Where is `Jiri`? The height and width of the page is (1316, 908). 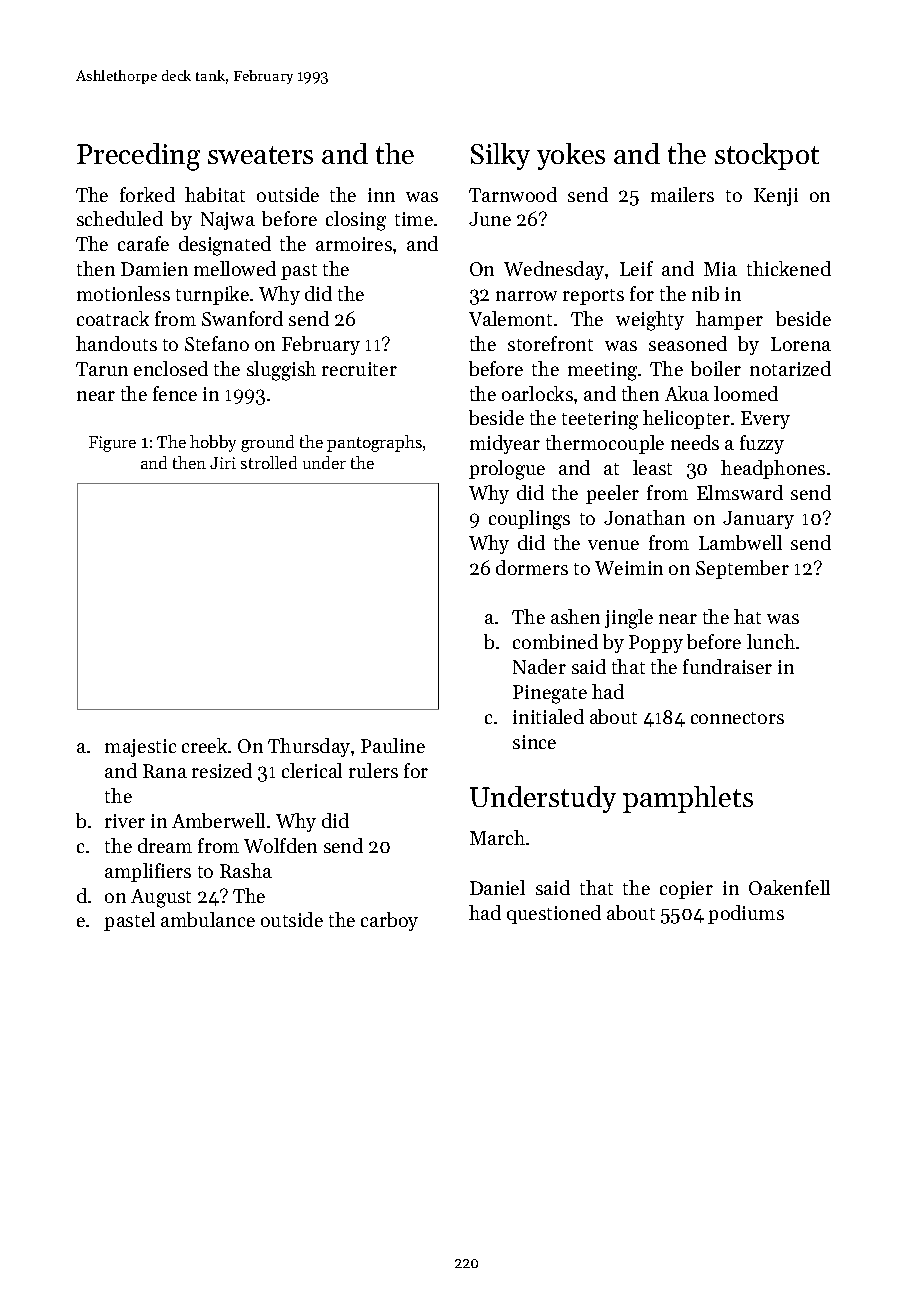
Jiri is located at coordinates (223, 463).
